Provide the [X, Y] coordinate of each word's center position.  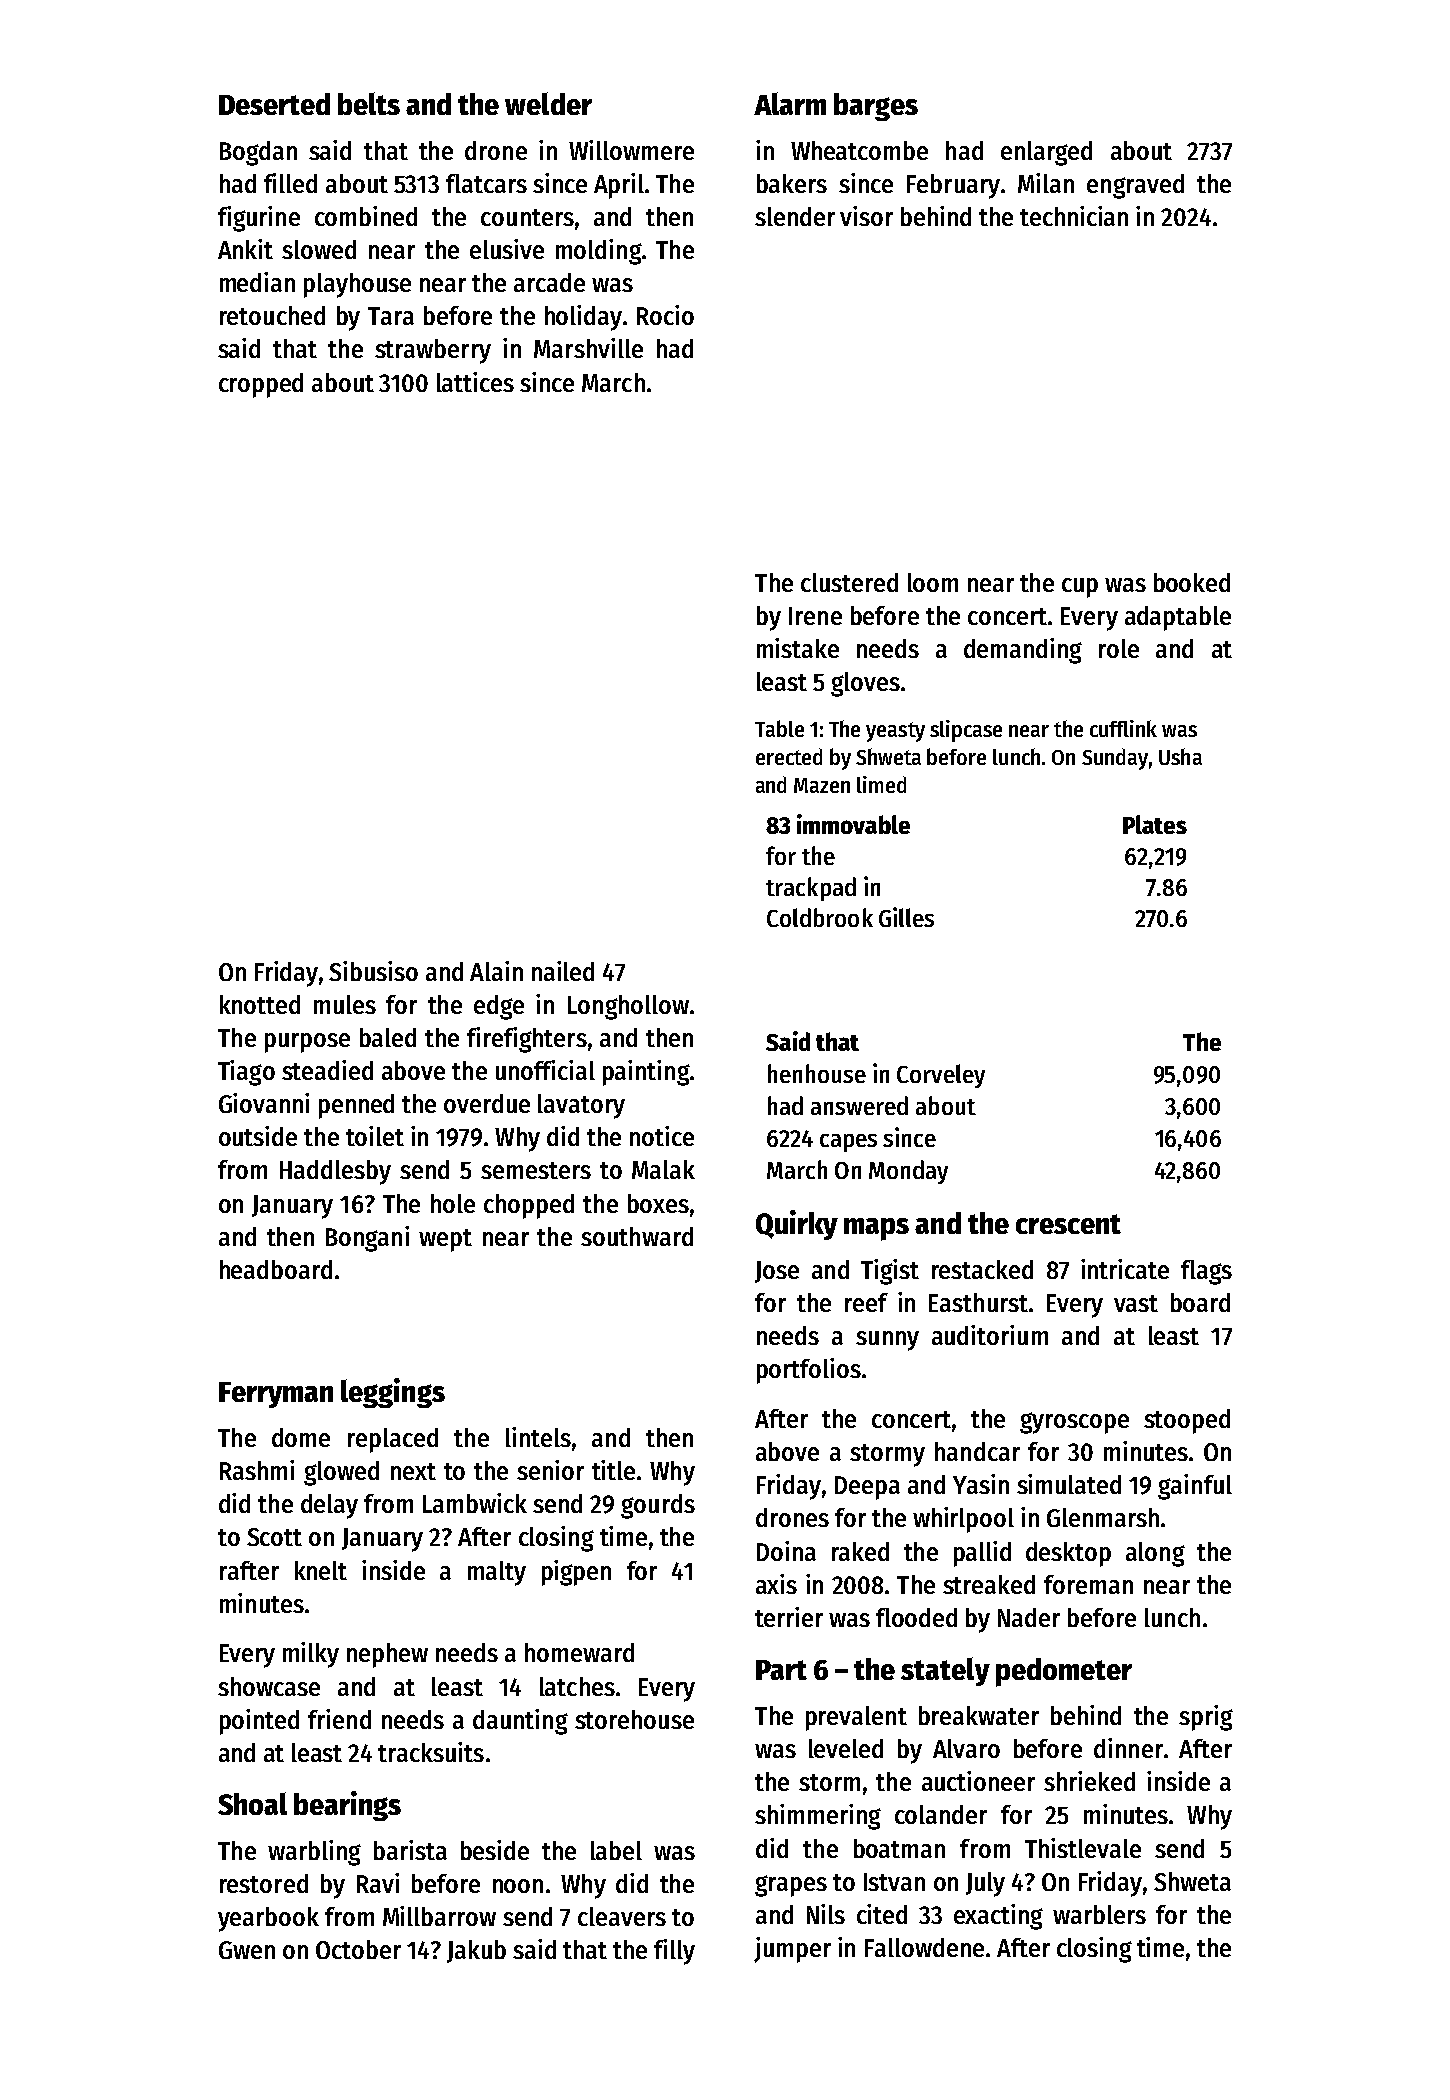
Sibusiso [373, 971]
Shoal [252, 1803]
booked [1192, 582]
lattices [475, 382]
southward [637, 1236]
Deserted [274, 104]
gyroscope [1074, 1423]
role [1119, 648]
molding [599, 252]
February [953, 186]
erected [789, 756]
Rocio [665, 315]
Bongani [367, 1239]
